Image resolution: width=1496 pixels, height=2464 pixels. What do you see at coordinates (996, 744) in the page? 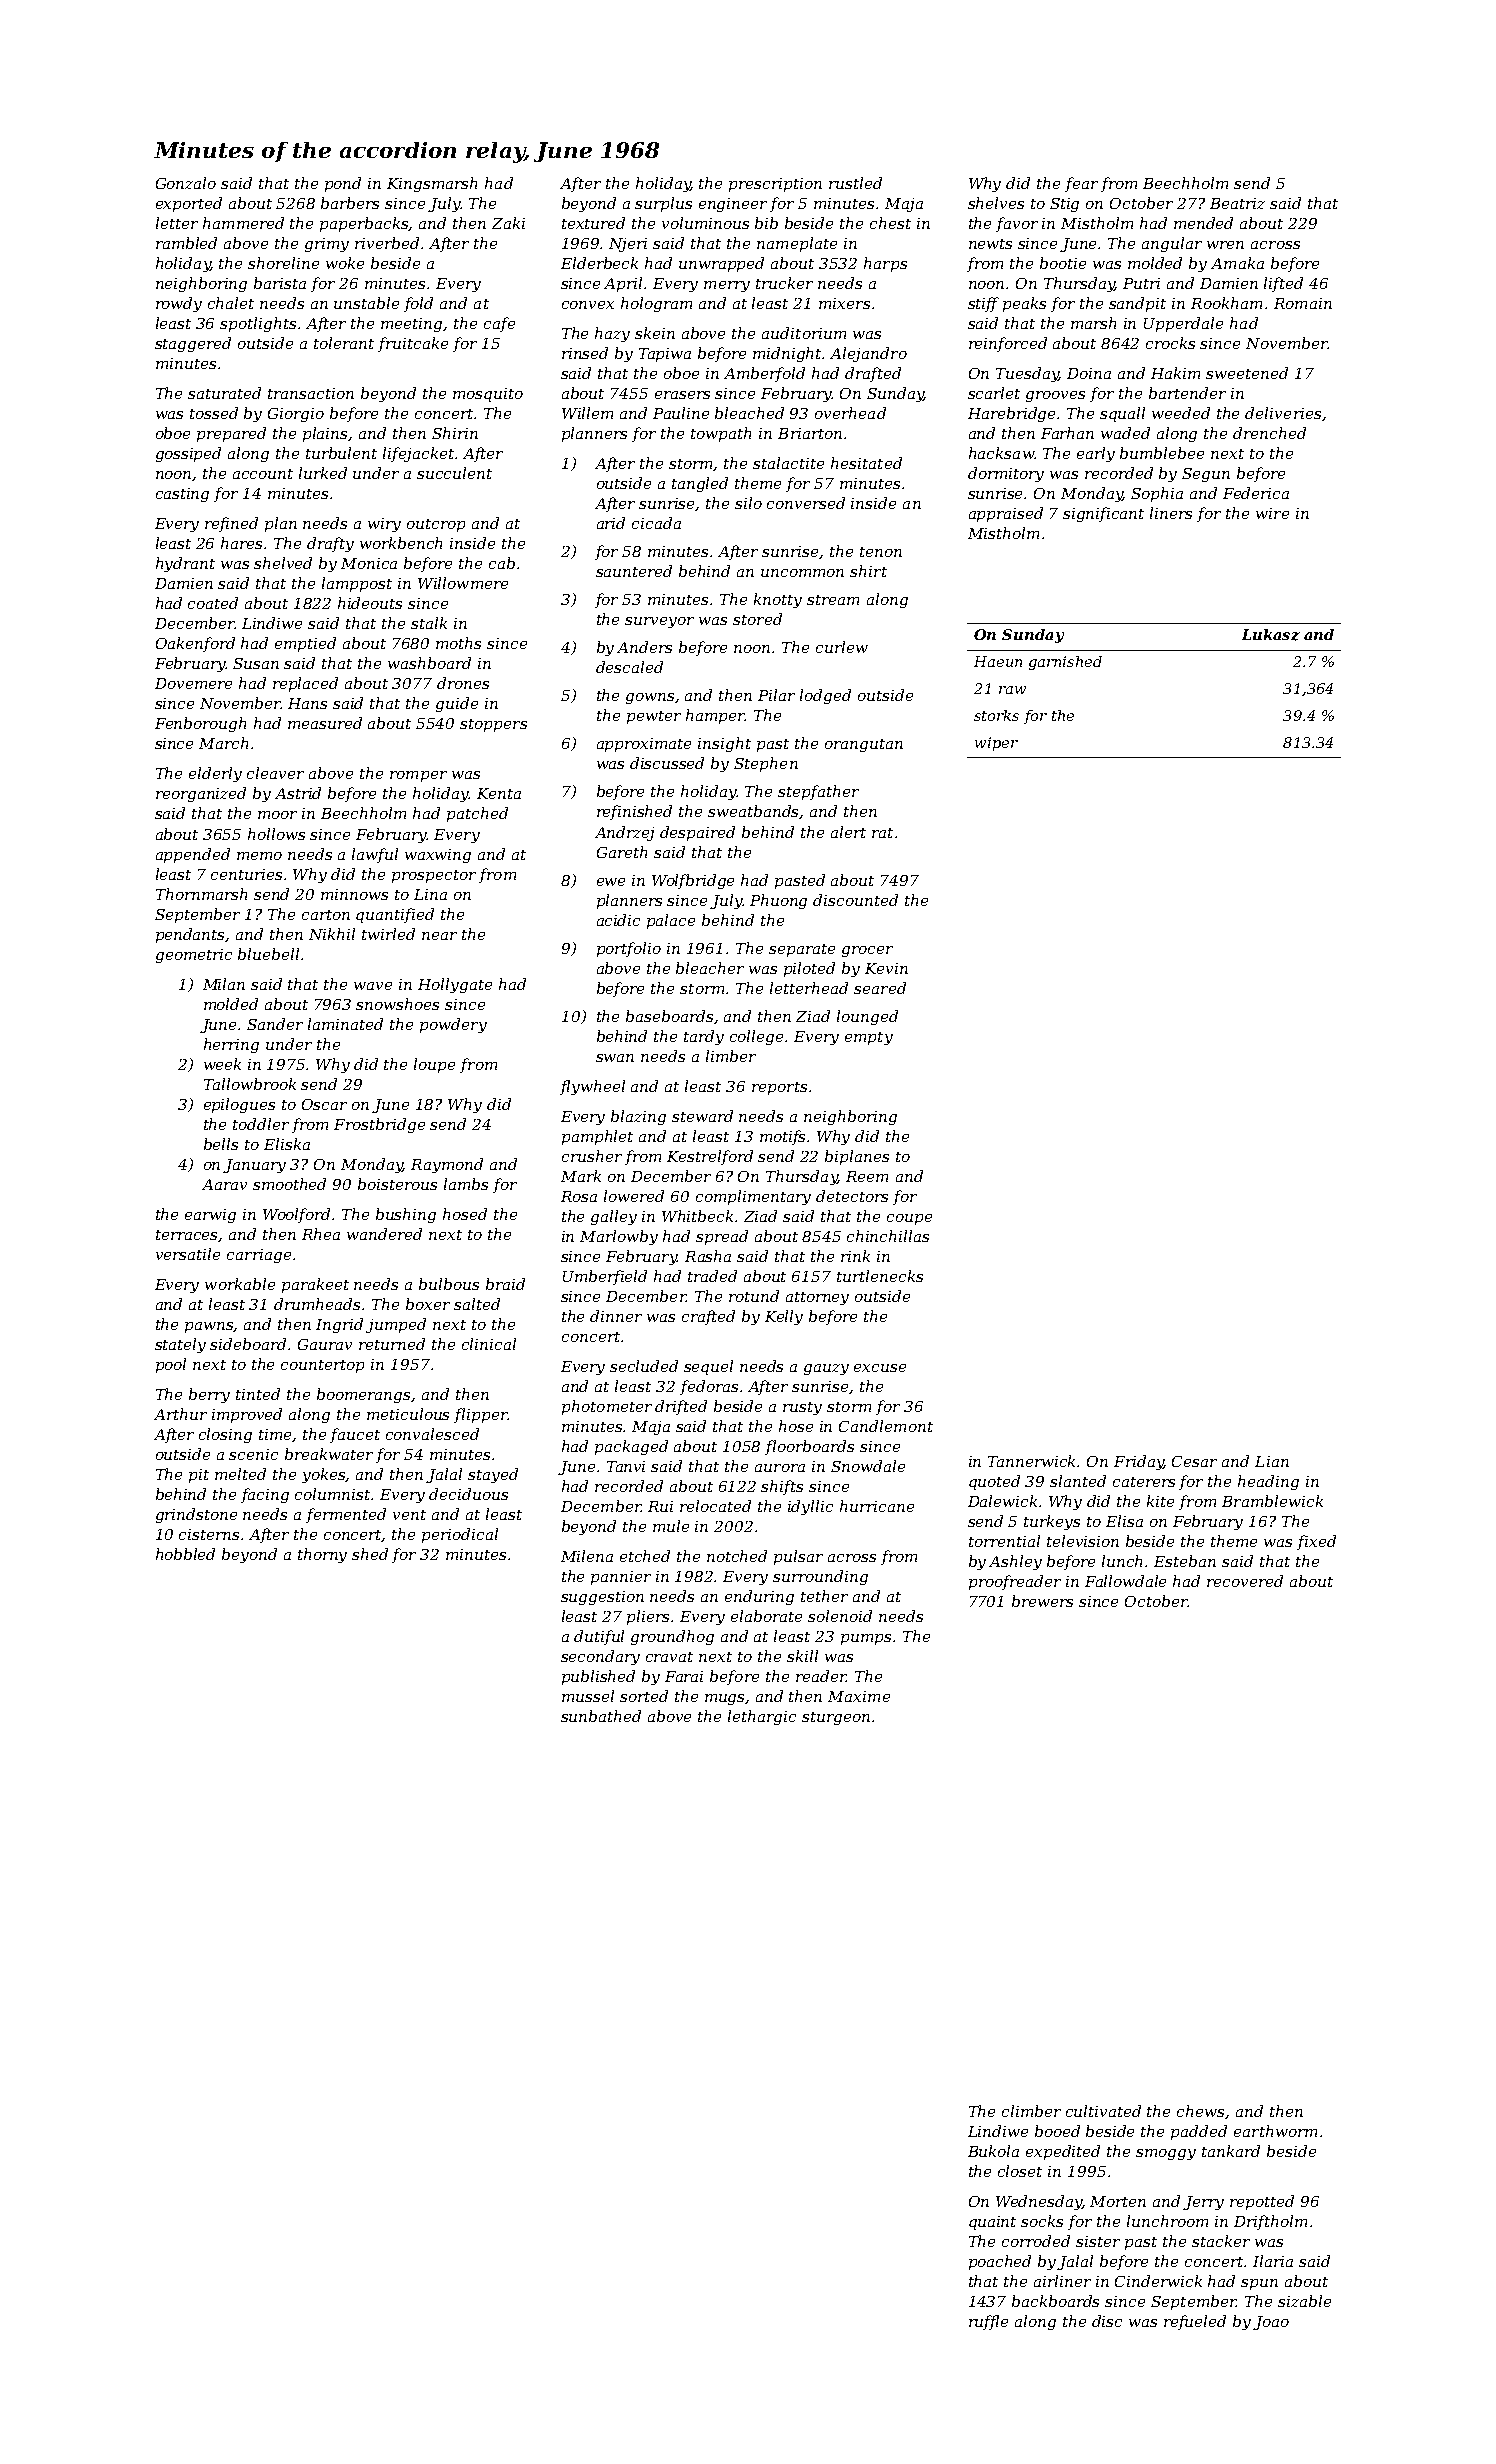
I see `wiper` at bounding box center [996, 744].
